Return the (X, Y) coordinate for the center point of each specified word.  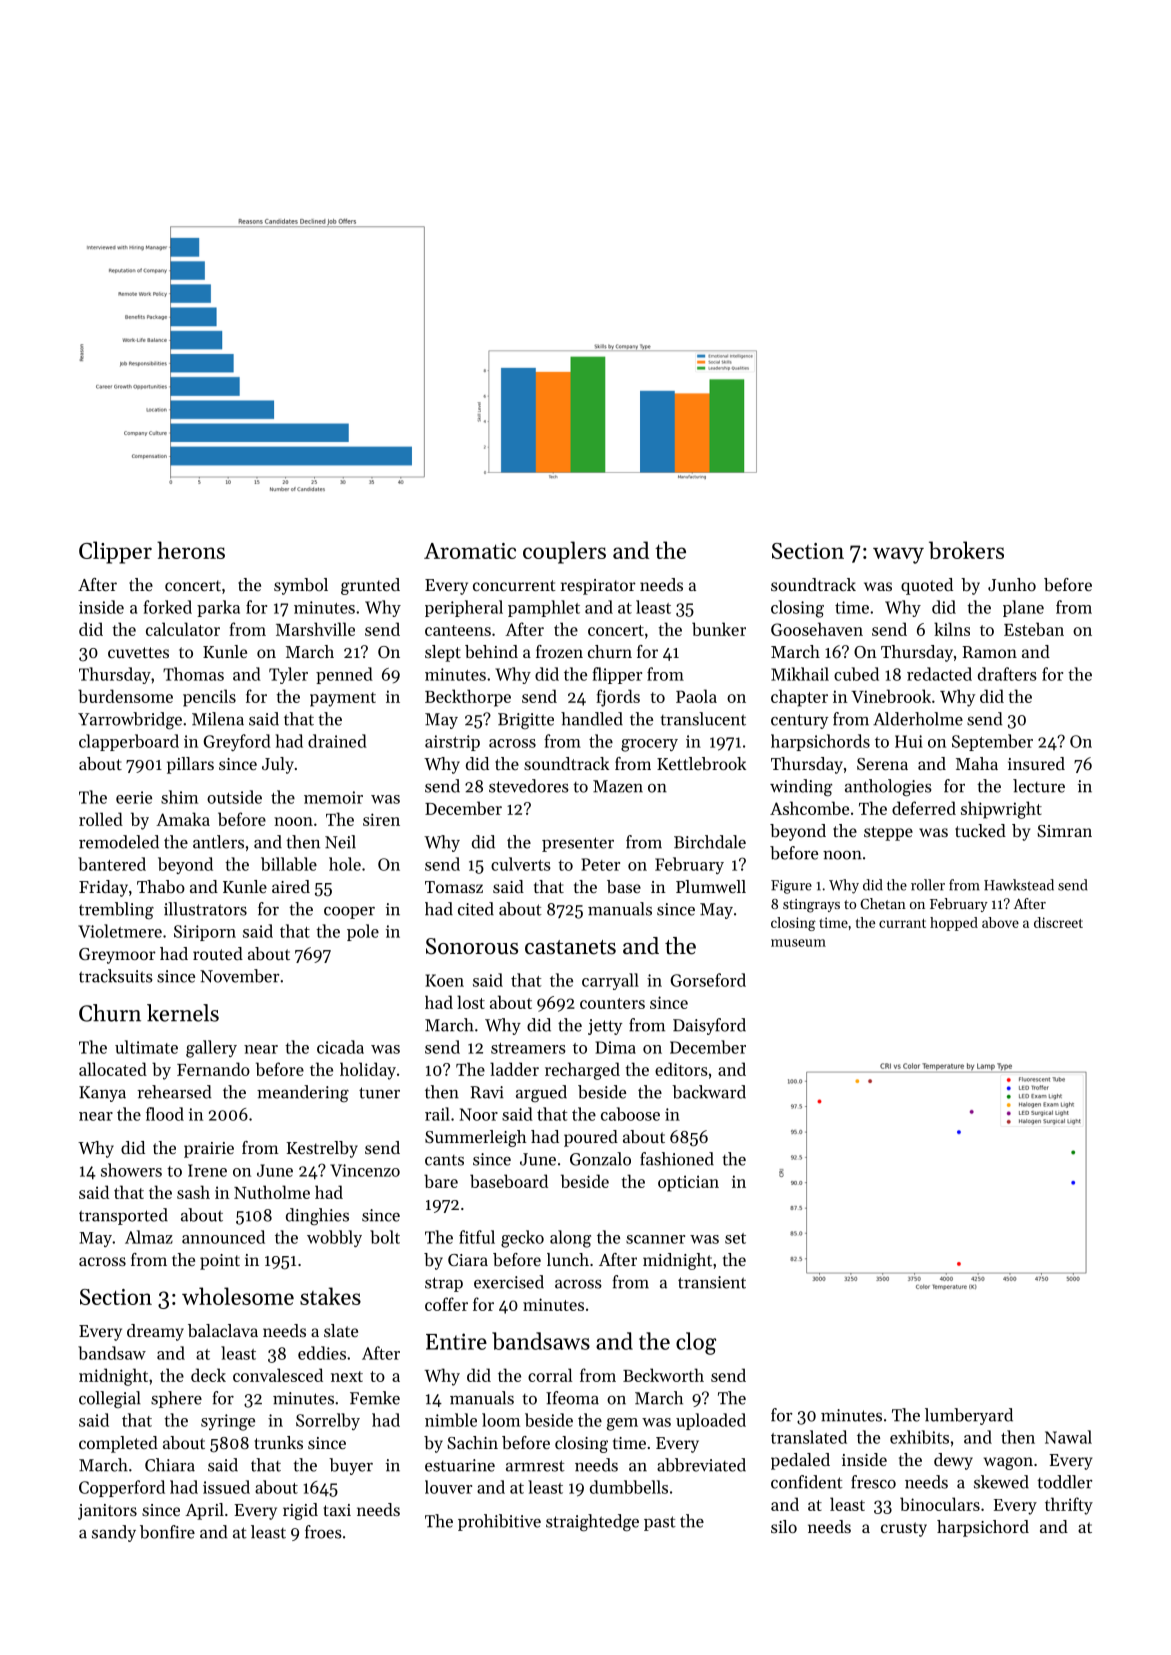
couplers (564, 552)
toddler (1065, 1482)
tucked (980, 830)
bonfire (167, 1532)
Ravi (487, 1092)
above (1000, 922)
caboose (630, 1114)
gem (622, 1424)
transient (712, 1282)
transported (123, 1216)
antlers (218, 842)
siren (381, 819)
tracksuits (116, 976)
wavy (898, 555)
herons (191, 550)
